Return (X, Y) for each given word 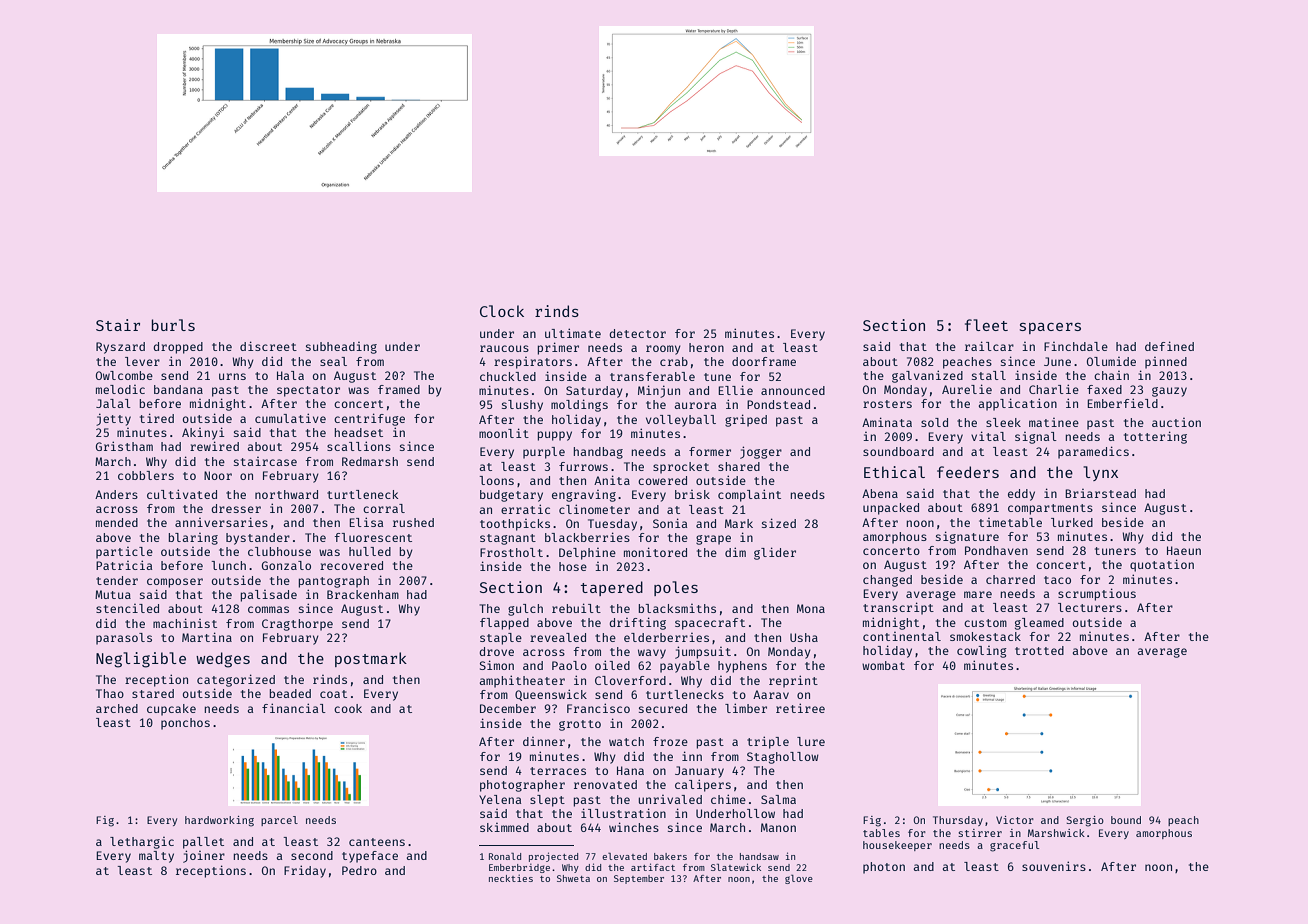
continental (902, 636)
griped (746, 420)
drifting (637, 623)
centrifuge (369, 419)
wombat (883, 665)
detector (637, 333)
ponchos (185, 724)
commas (268, 609)
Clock (502, 311)
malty (156, 857)
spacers (1050, 328)
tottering (1155, 437)
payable (685, 667)
